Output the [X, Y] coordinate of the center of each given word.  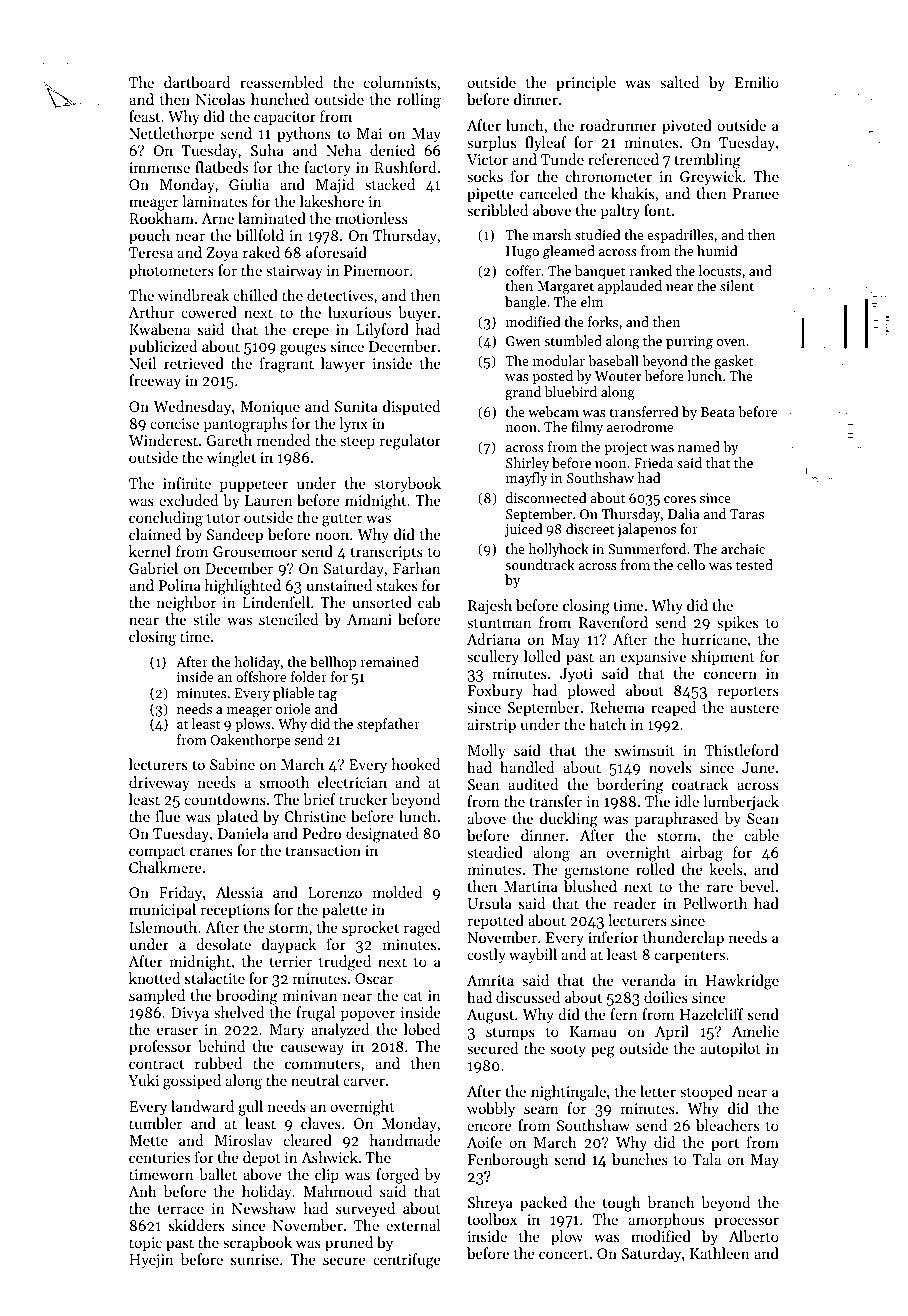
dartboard [197, 82]
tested [754, 564]
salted [680, 82]
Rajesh [490, 606]
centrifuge [407, 1261]
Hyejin [151, 1261]
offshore [261, 676]
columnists [400, 82]
